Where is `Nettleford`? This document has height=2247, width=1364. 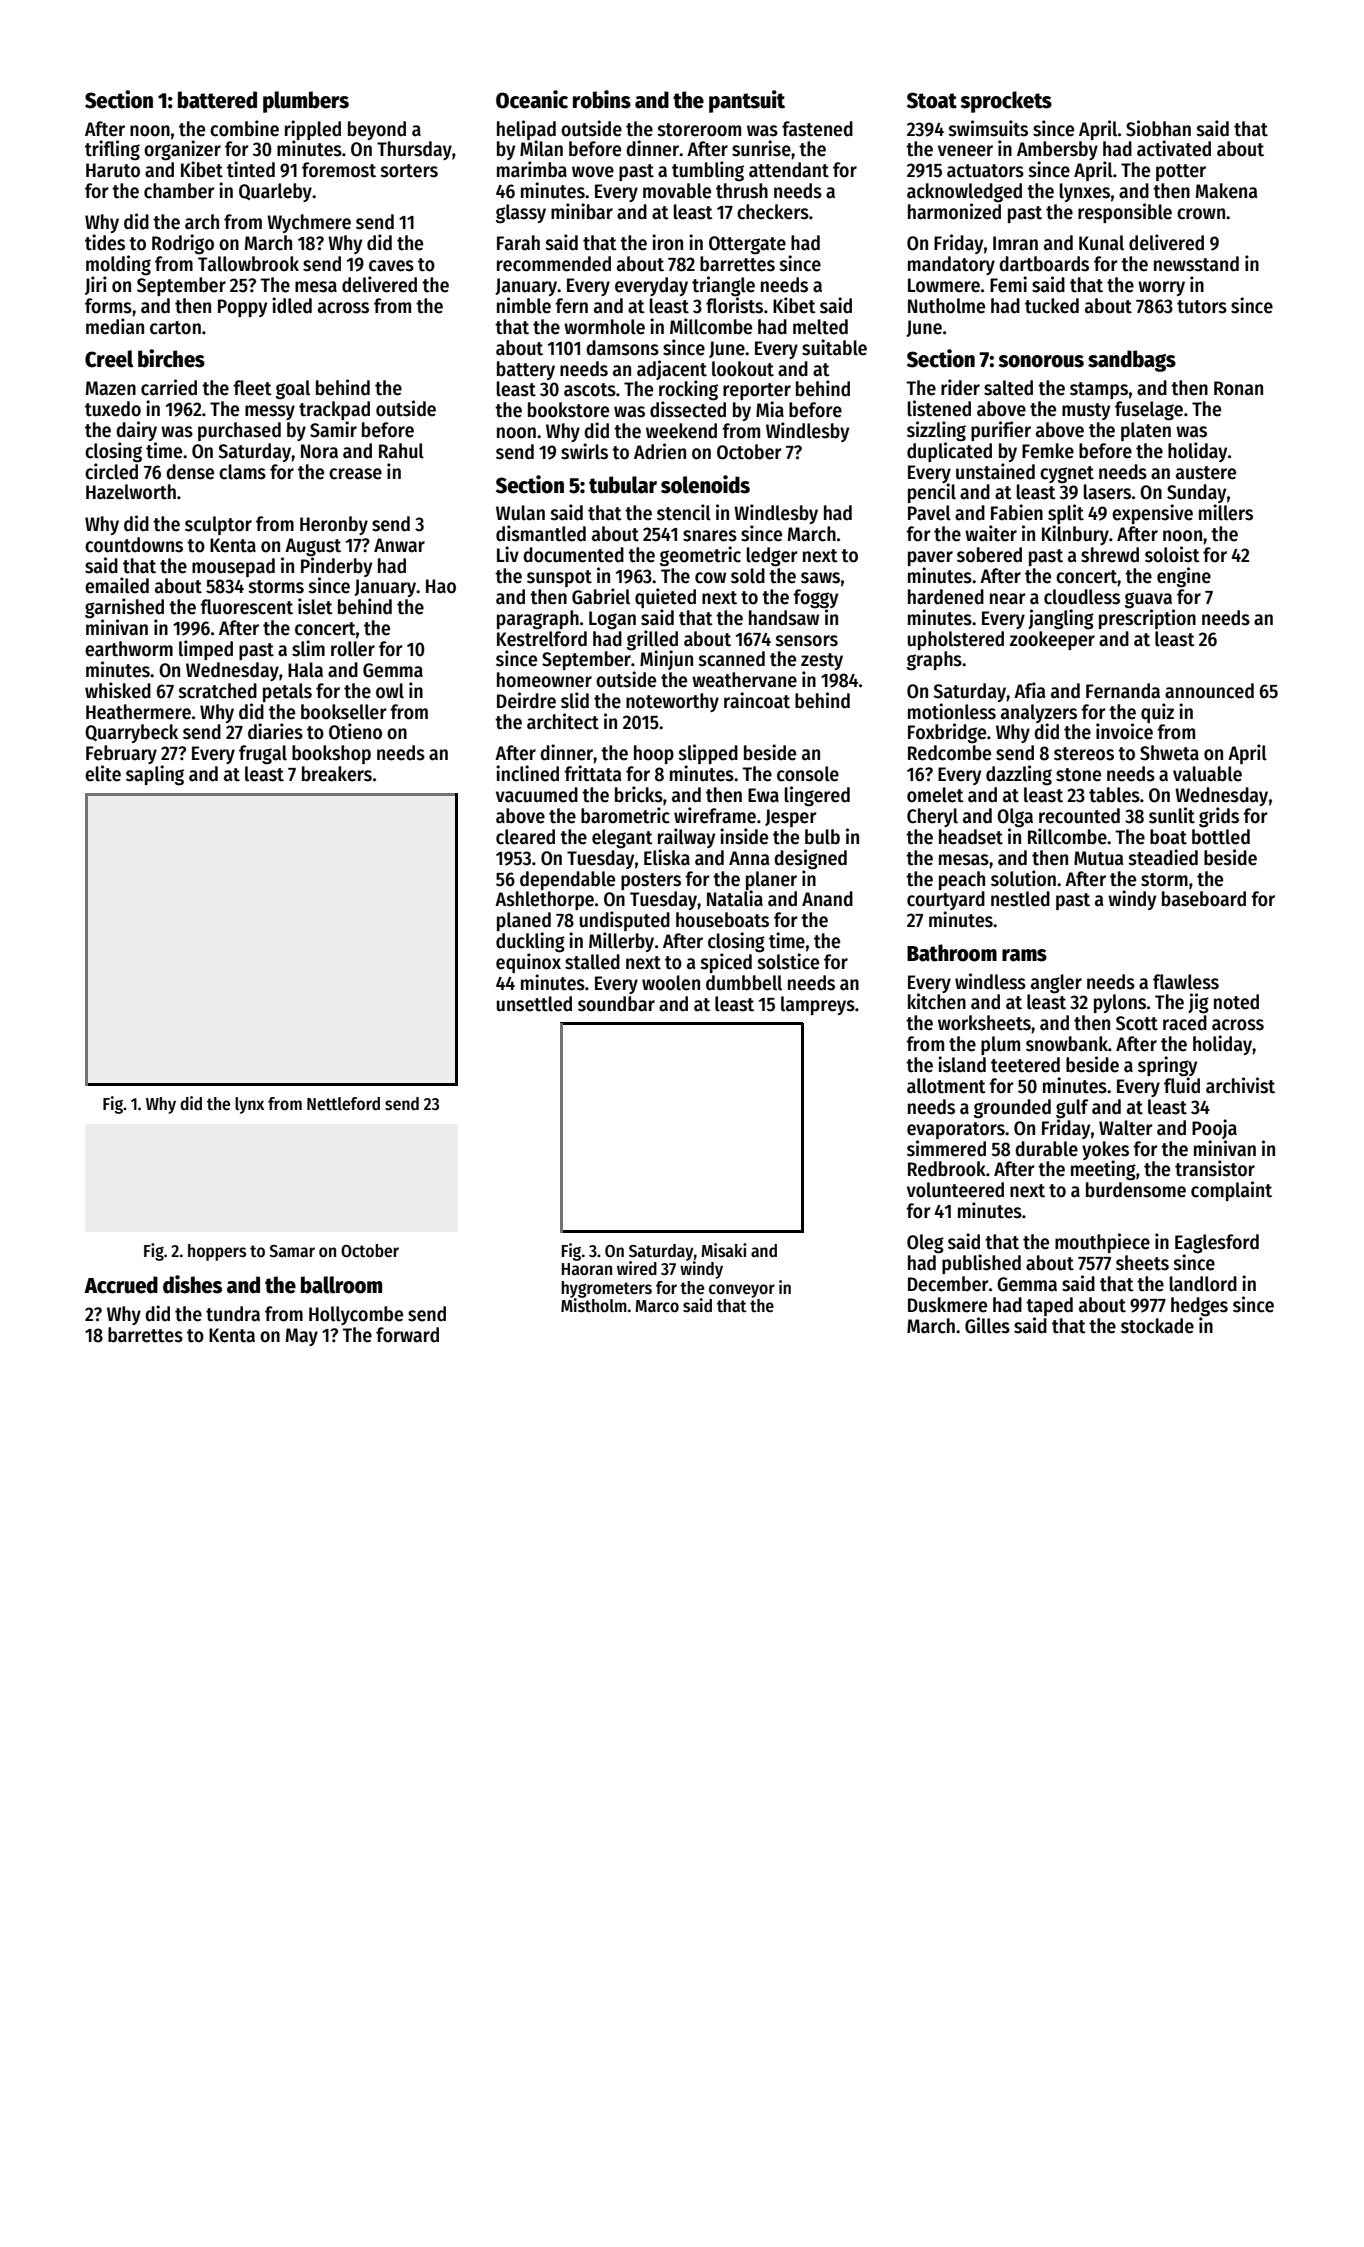
Nettleford is located at coordinates (343, 1104).
